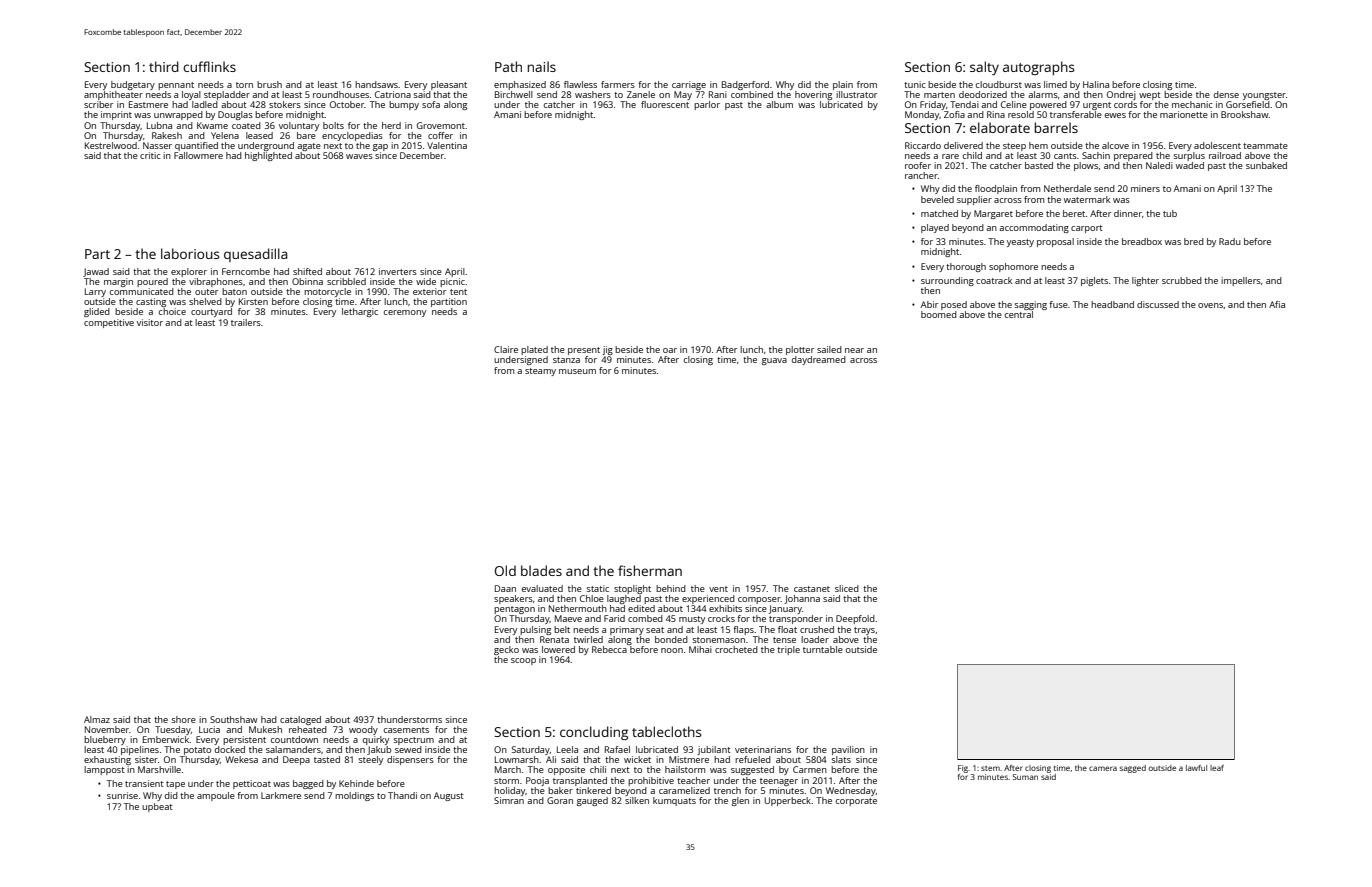 The image size is (1372, 887). Describe the element at coordinates (817, 629) in the document. I see `crushed` at that location.
